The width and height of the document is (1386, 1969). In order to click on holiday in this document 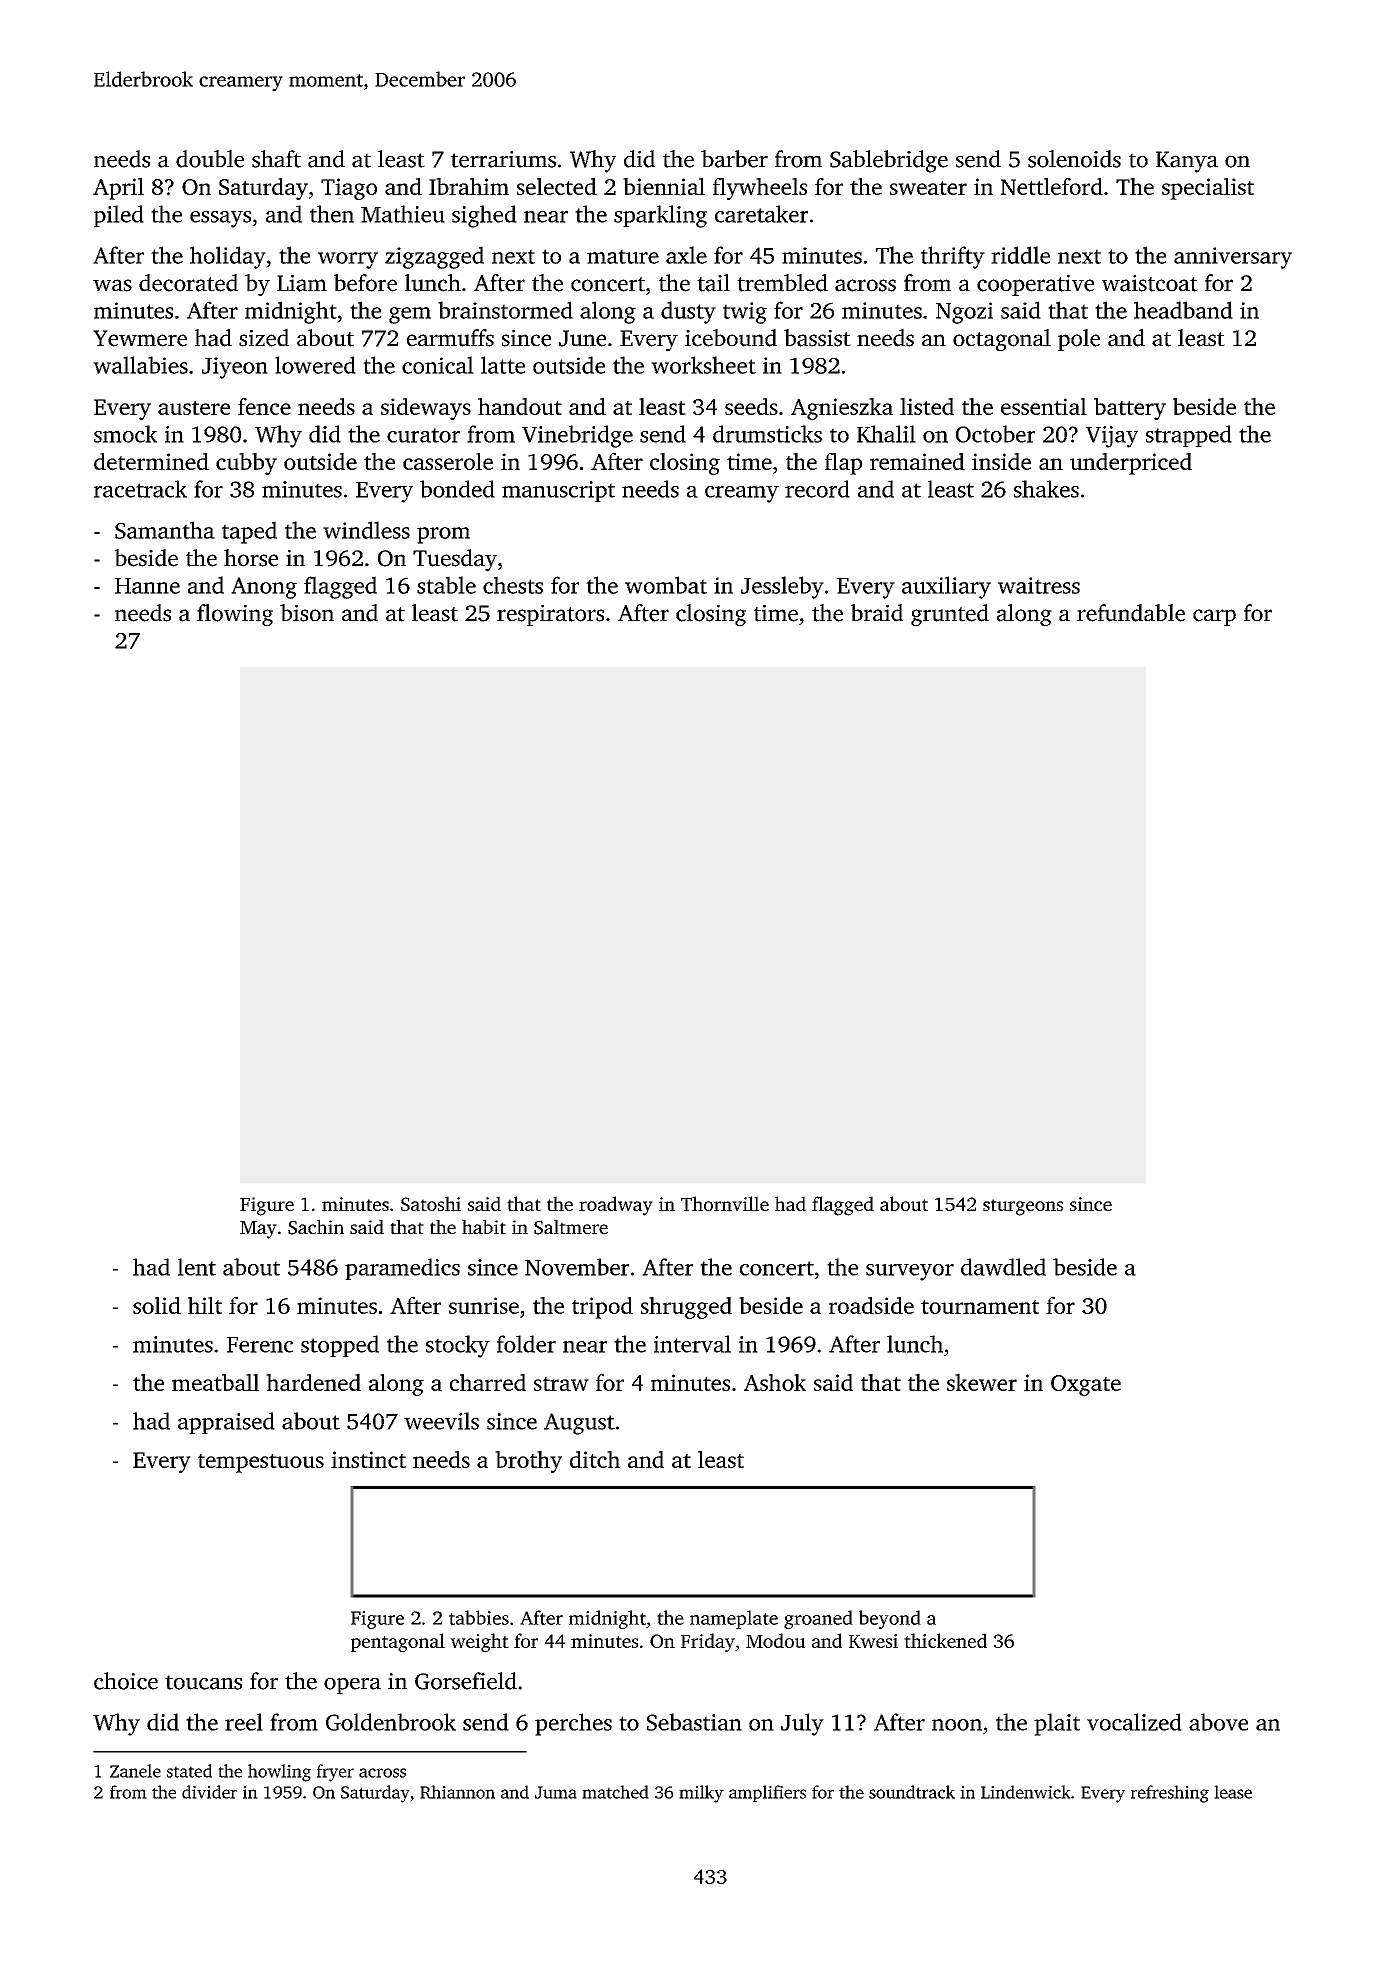, I will do `click(228, 257)`.
